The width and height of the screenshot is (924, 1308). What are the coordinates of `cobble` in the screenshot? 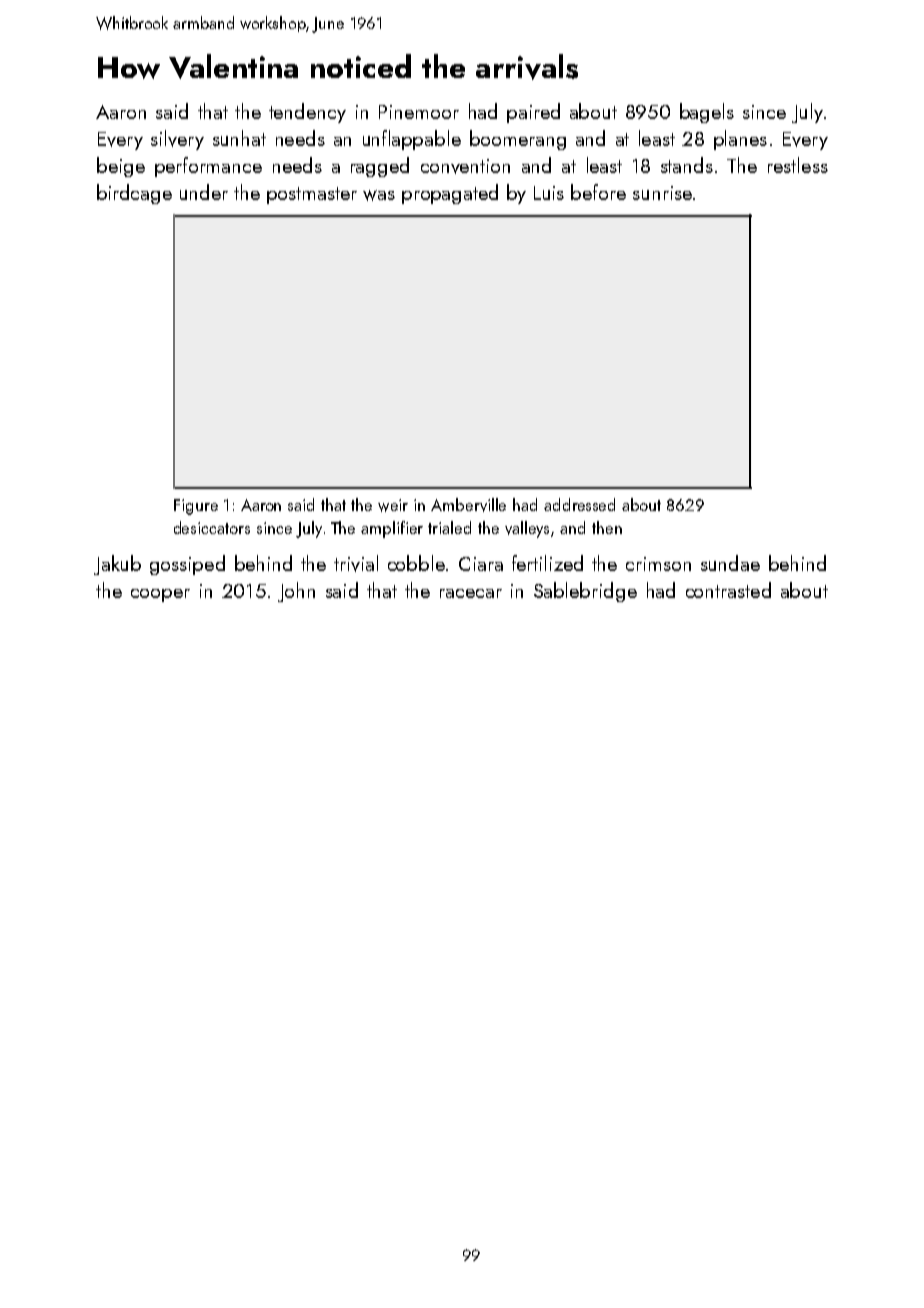 It's located at (416, 563).
